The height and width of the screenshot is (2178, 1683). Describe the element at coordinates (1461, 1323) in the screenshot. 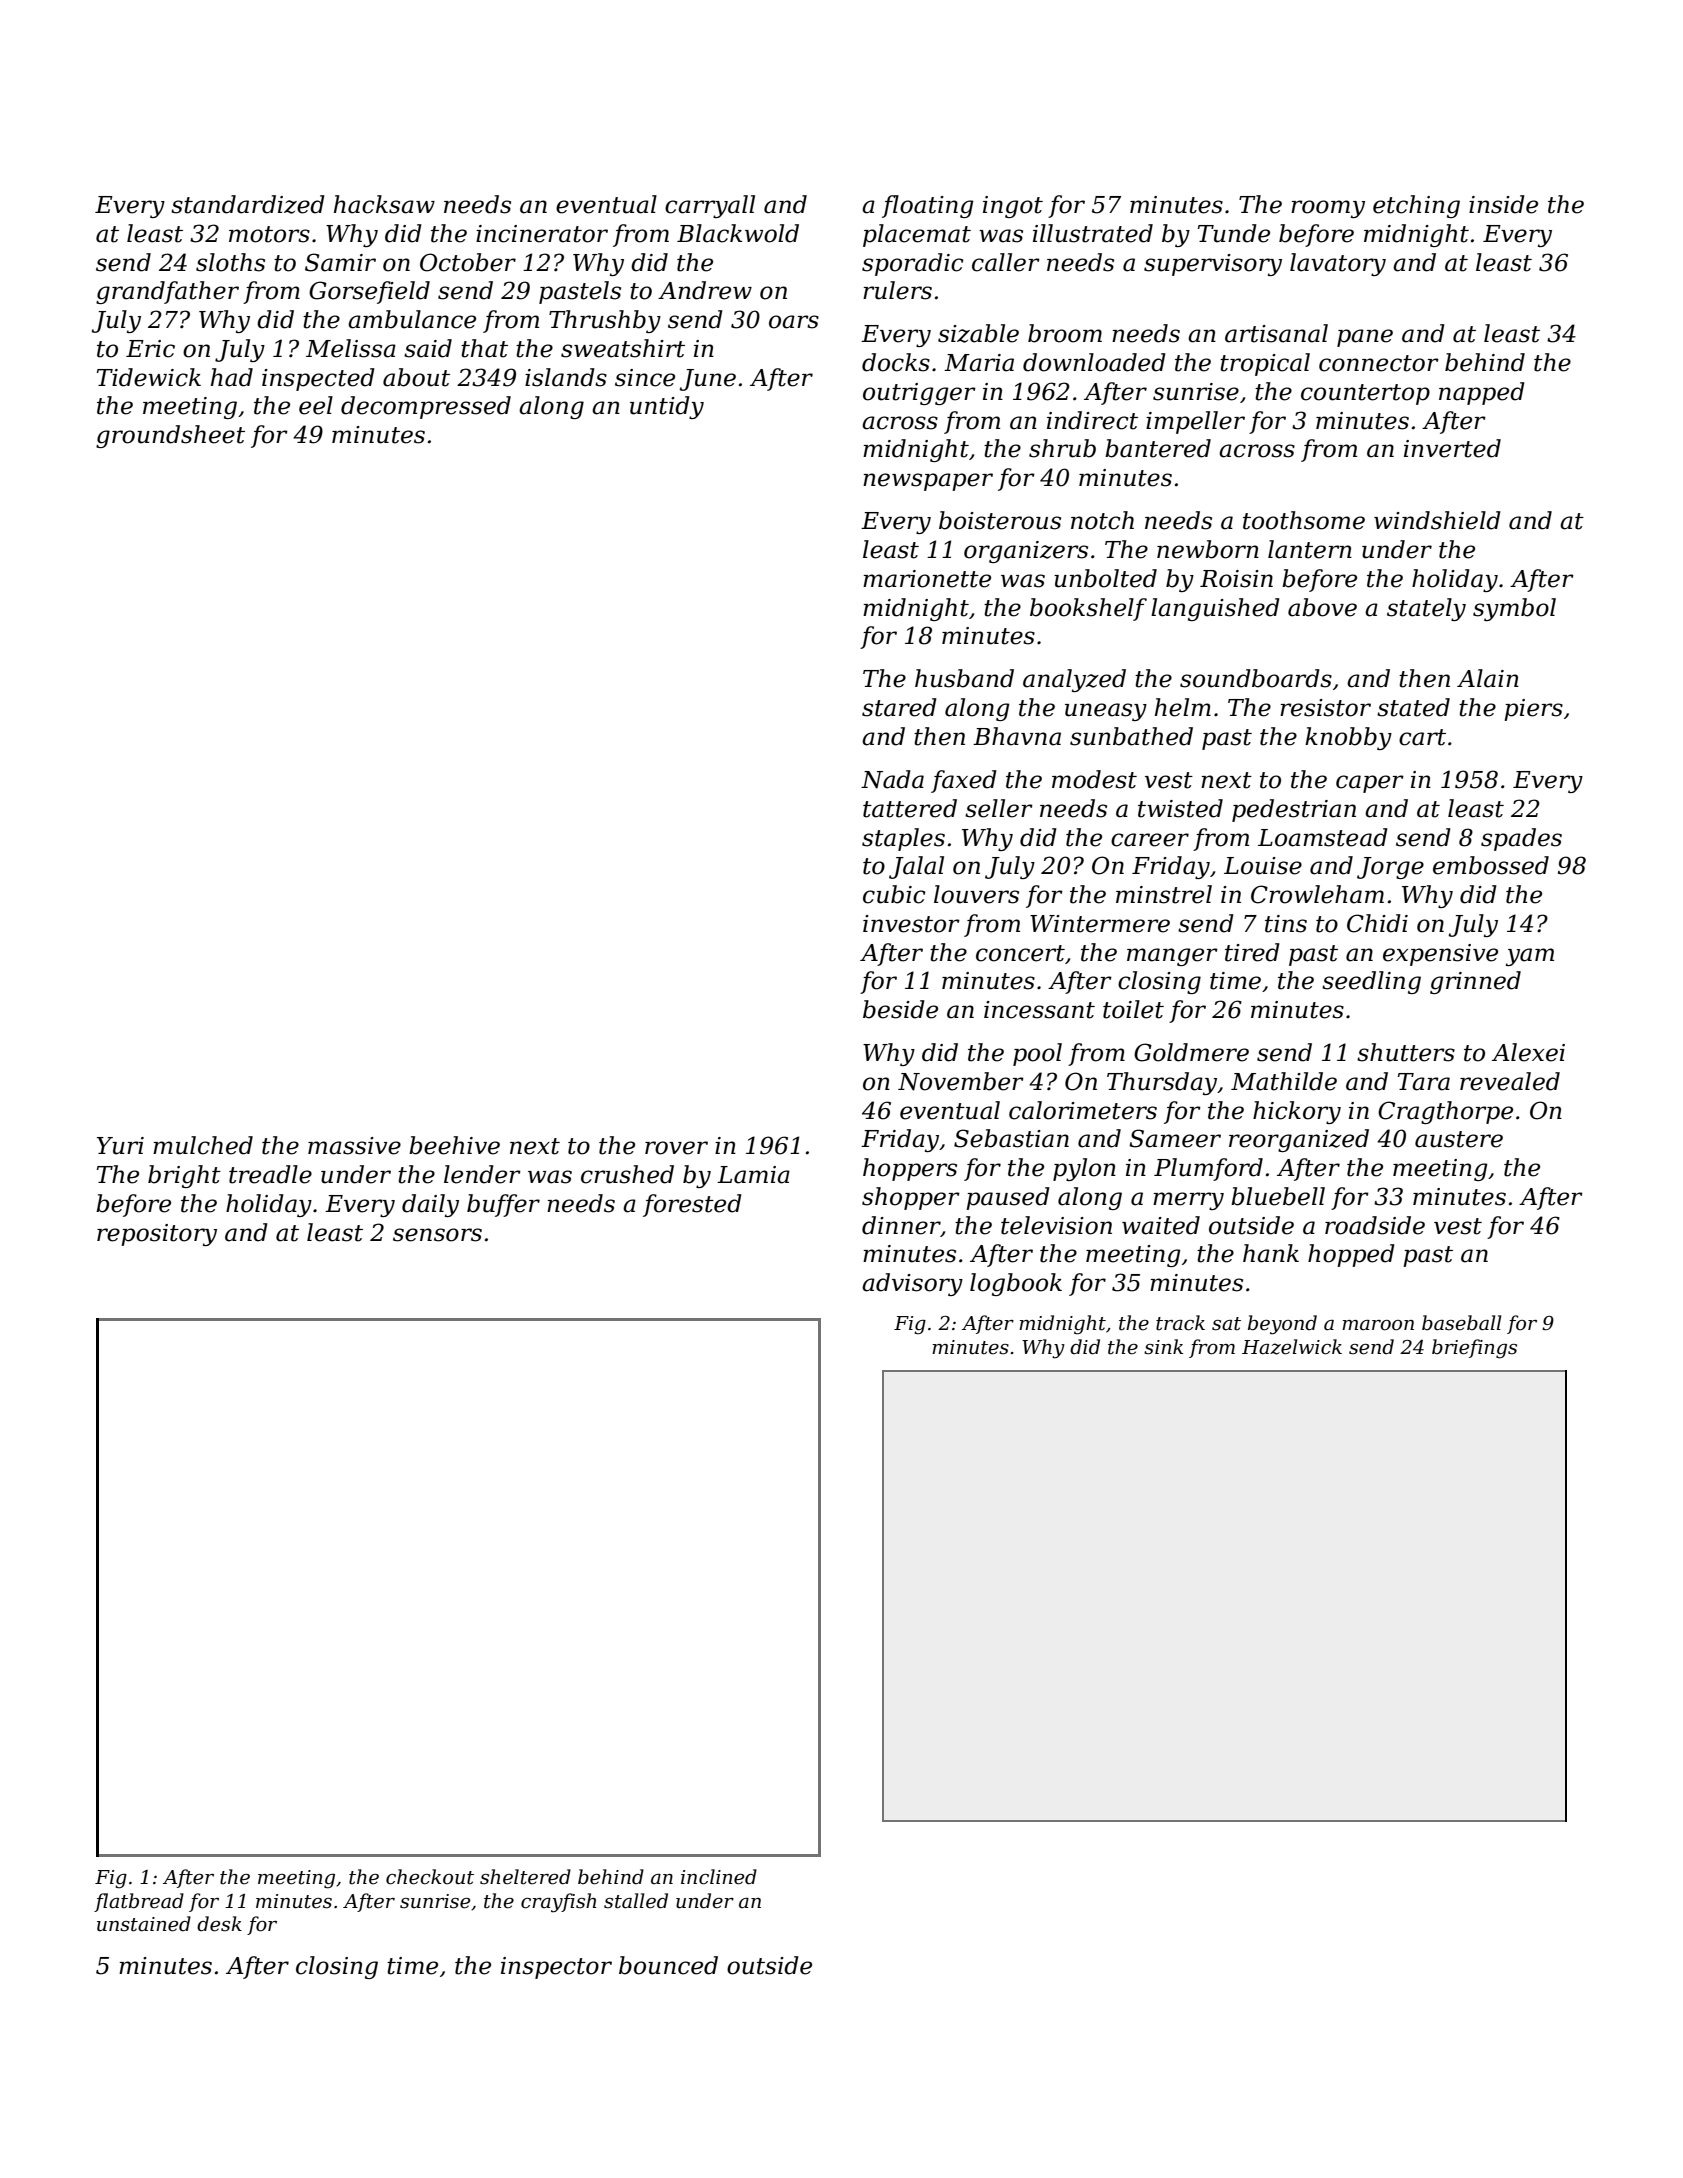

I see `baseball` at that location.
